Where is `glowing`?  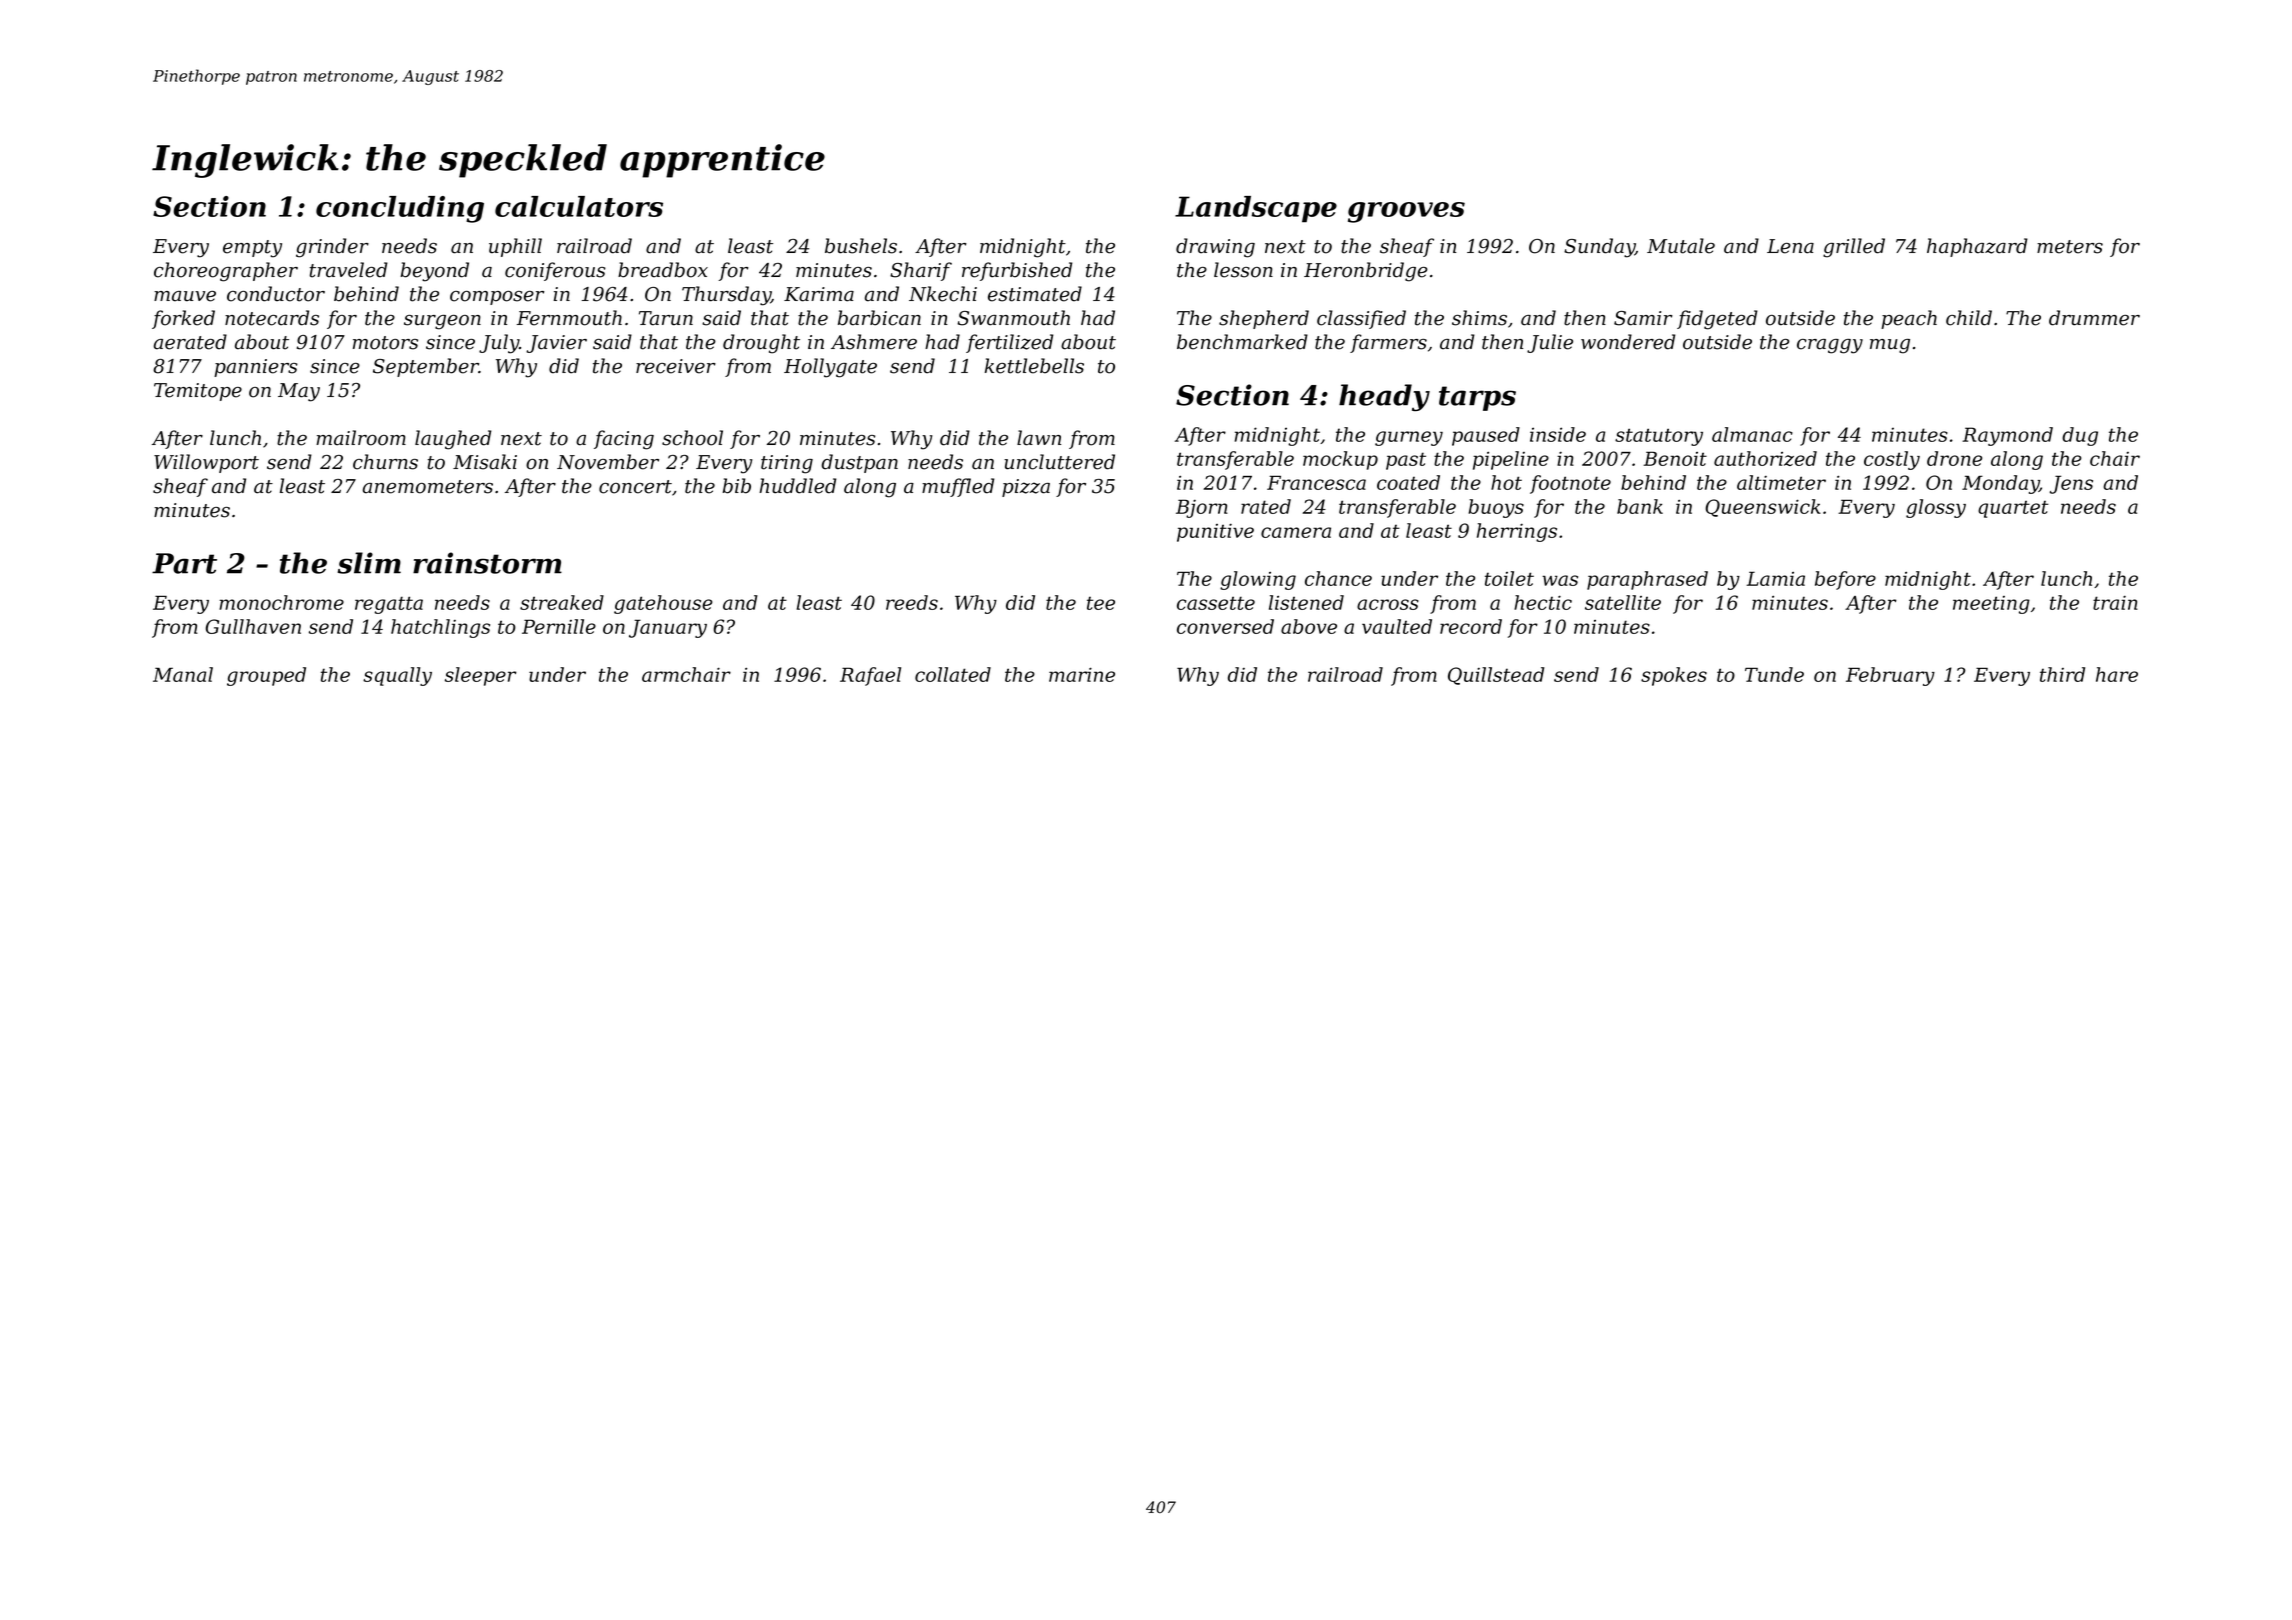 glowing is located at coordinates (1258, 580).
